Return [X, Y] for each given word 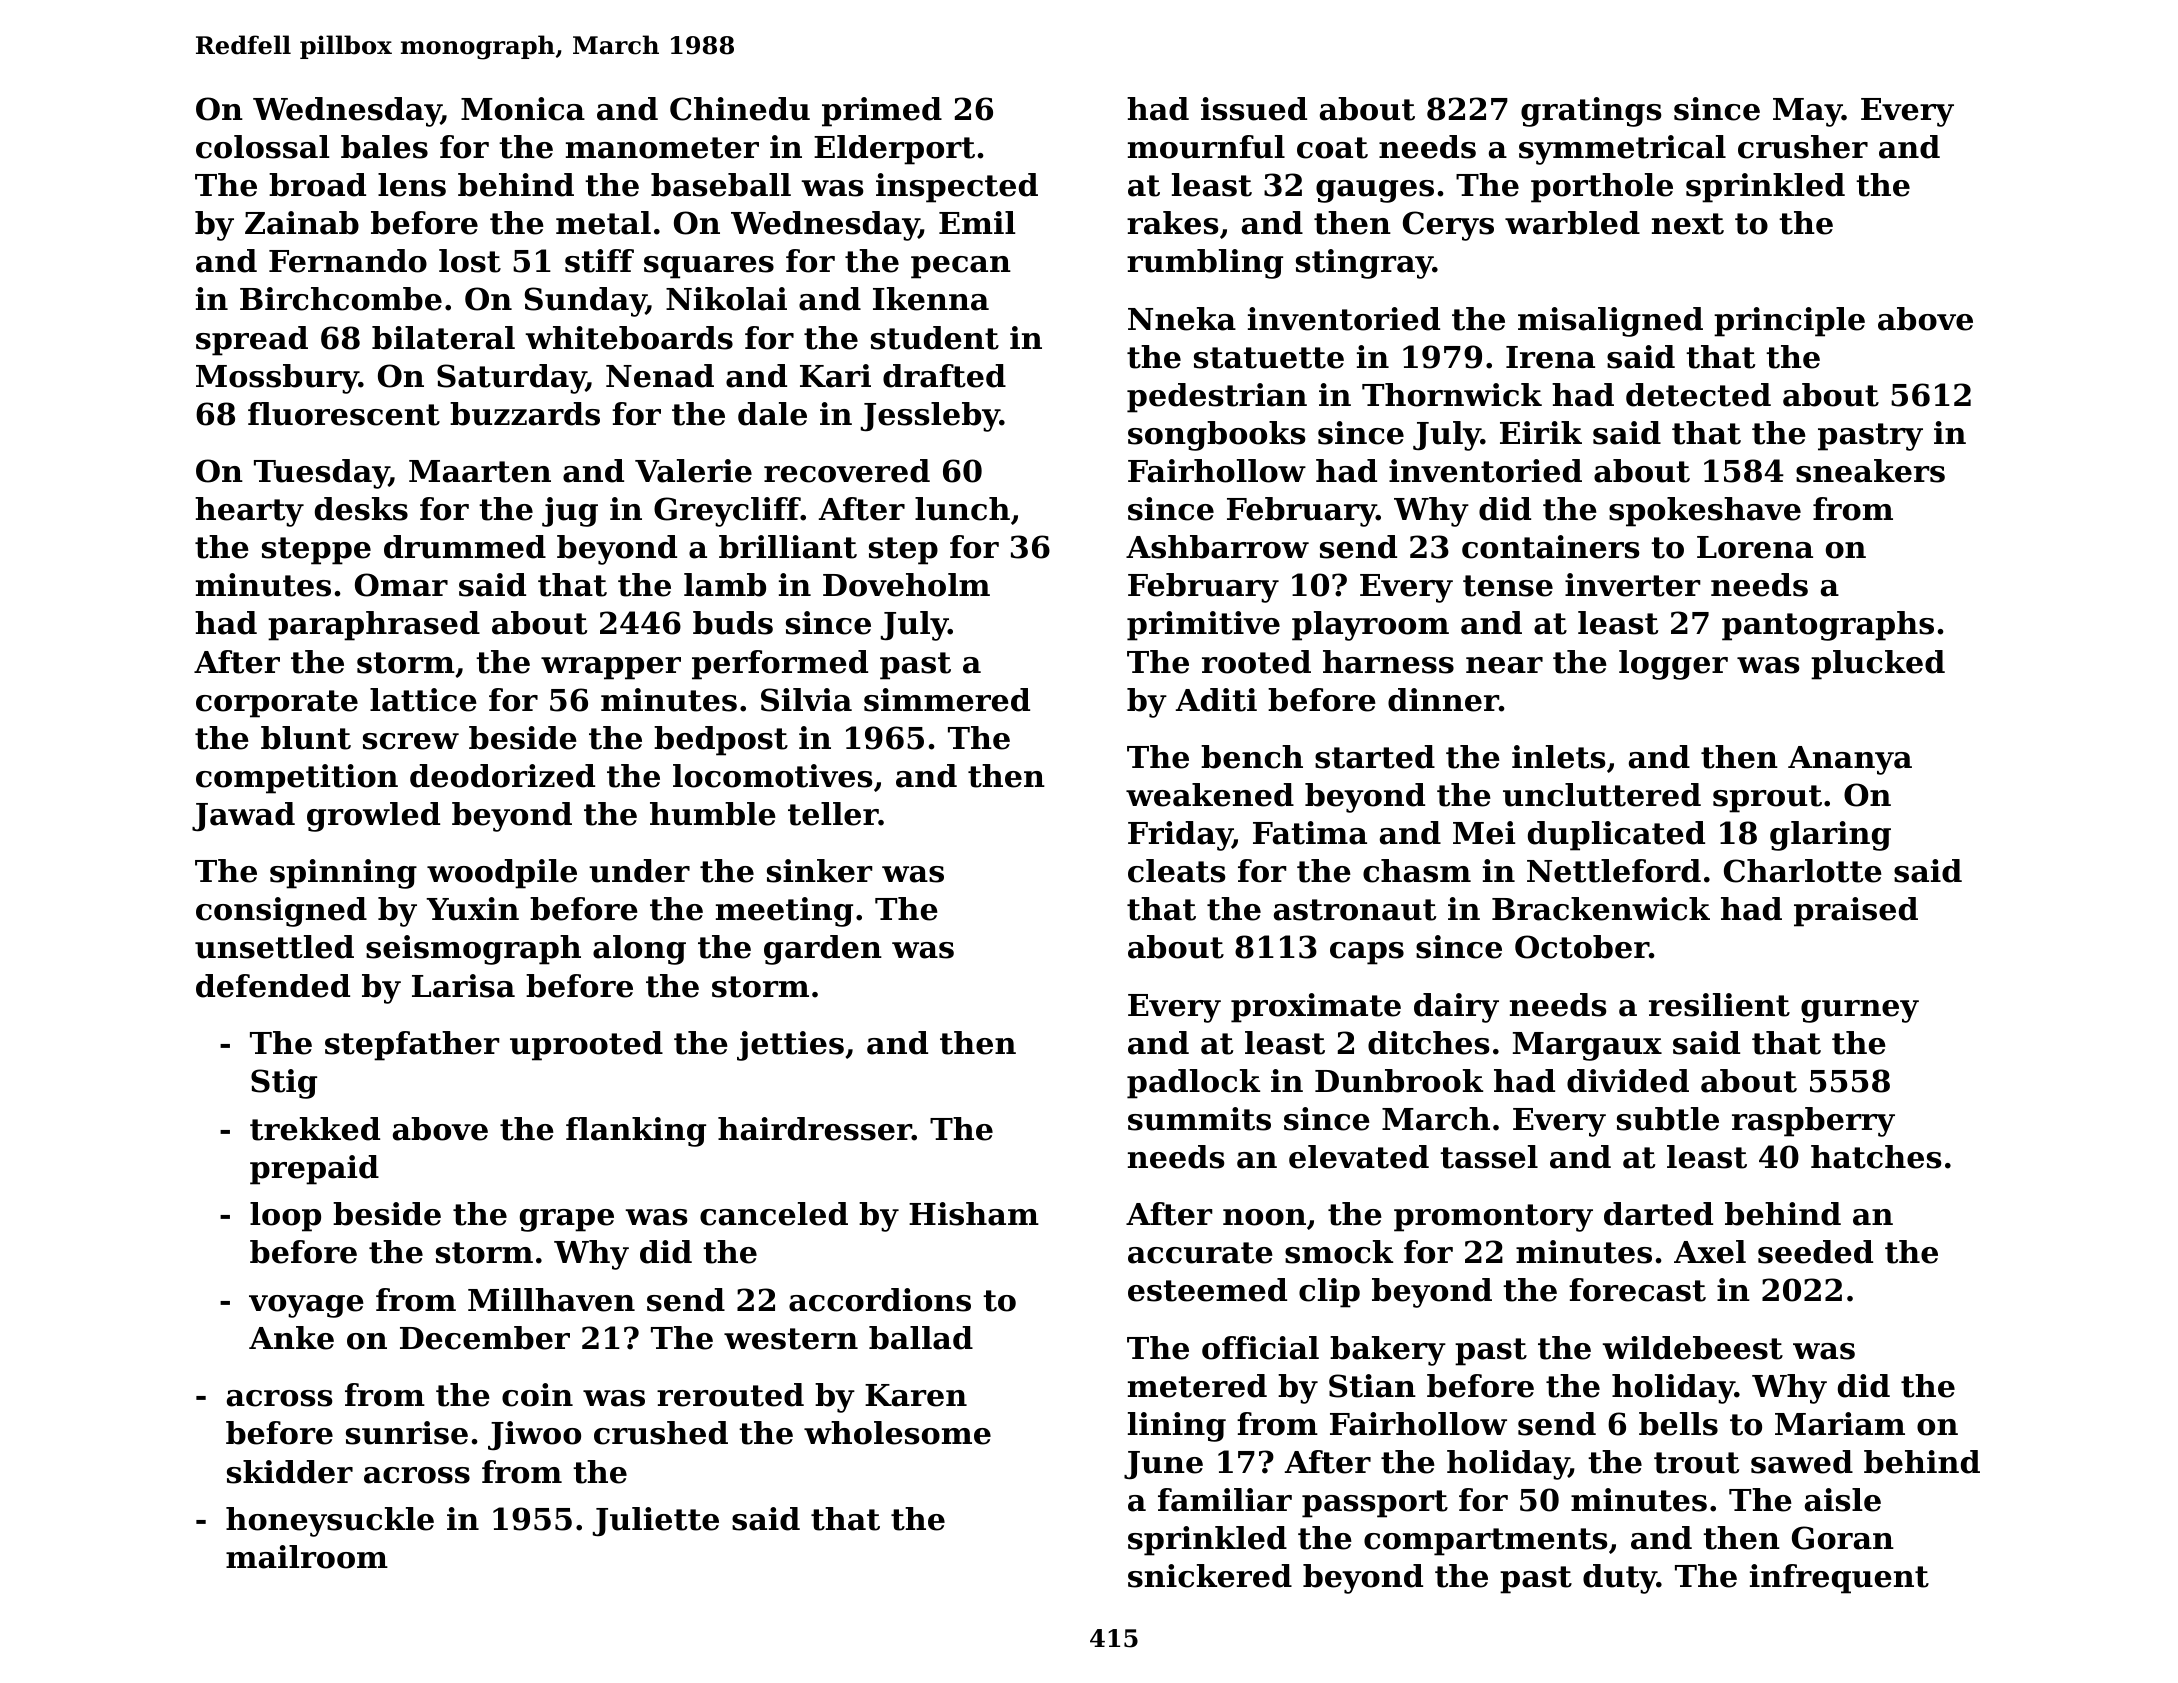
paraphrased [374, 626]
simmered [947, 700]
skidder [290, 1472]
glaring [1830, 836]
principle [1789, 322]
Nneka [1182, 319]
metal [603, 223]
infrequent [1839, 1579]
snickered [1210, 1576]
